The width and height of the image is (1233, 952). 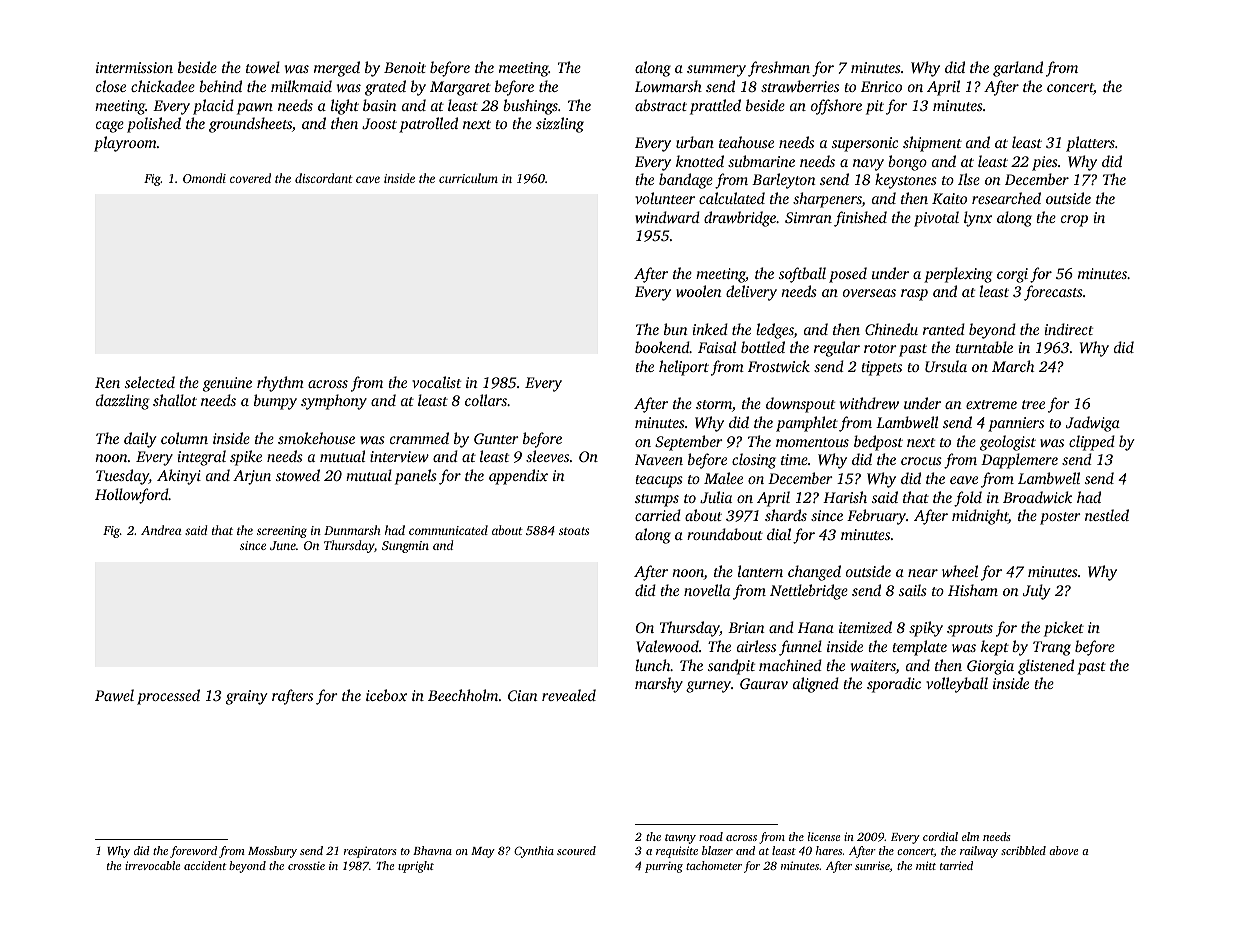 What do you see at coordinates (708, 687) in the image?
I see `gurney` at bounding box center [708, 687].
